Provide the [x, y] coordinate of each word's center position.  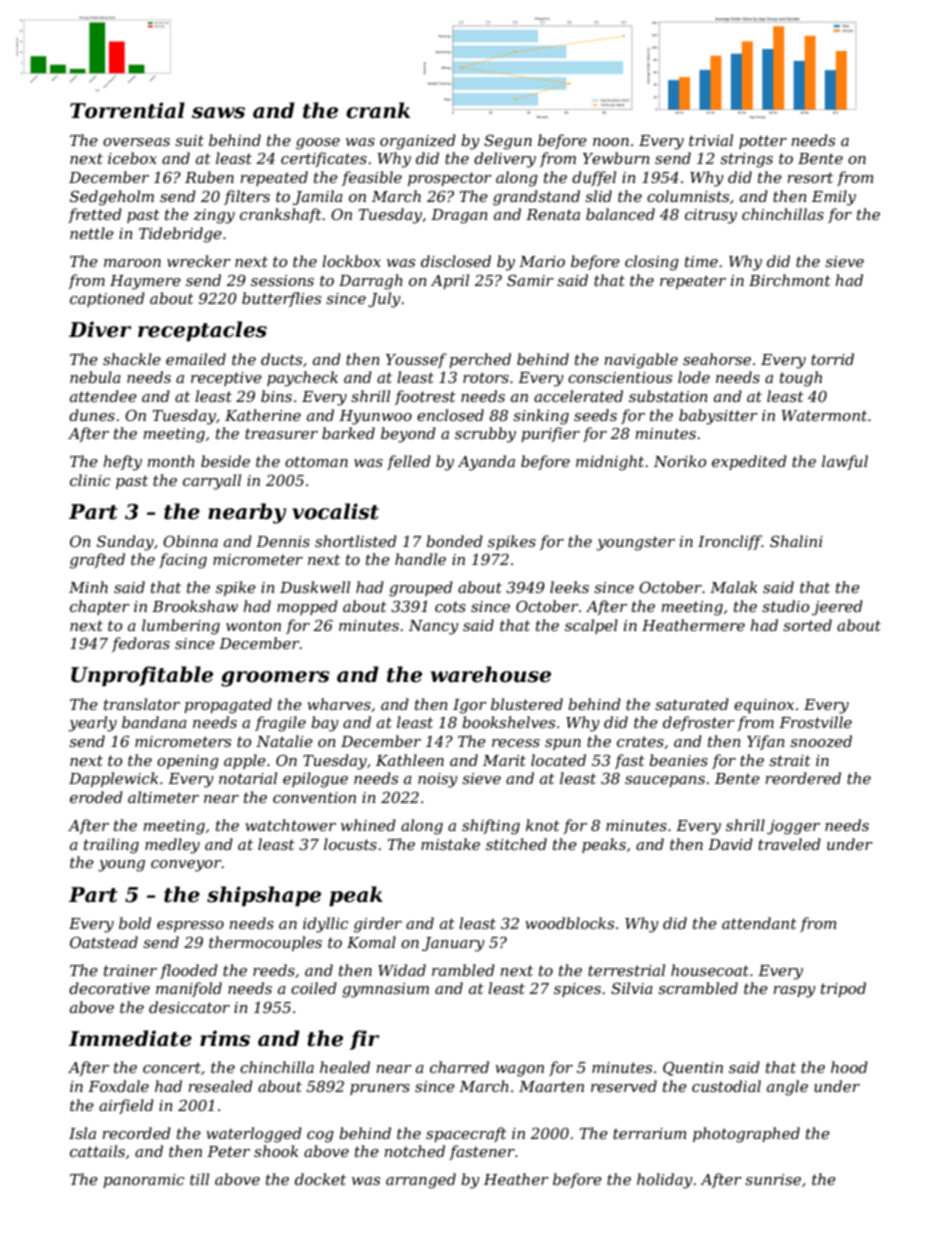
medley [172, 846]
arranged [421, 1181]
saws [218, 113]
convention [314, 797]
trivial [711, 140]
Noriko [680, 461]
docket [320, 1179]
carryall [212, 482]
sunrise [773, 1179]
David [730, 844]
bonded [454, 541]
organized [418, 142]
